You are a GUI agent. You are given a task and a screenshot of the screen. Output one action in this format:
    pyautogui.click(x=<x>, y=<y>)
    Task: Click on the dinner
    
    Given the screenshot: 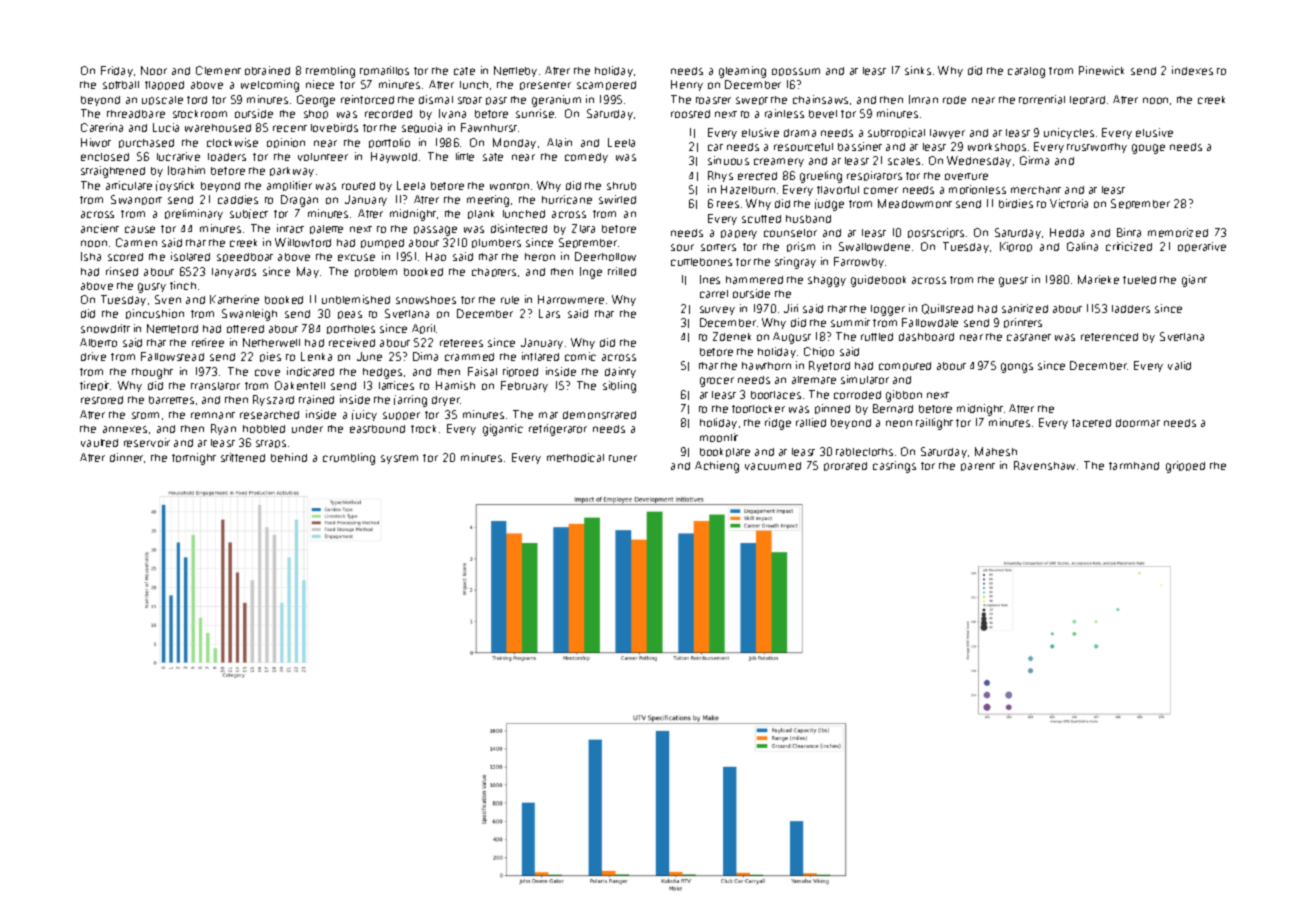 What is the action you would take?
    pyautogui.click(x=126, y=457)
